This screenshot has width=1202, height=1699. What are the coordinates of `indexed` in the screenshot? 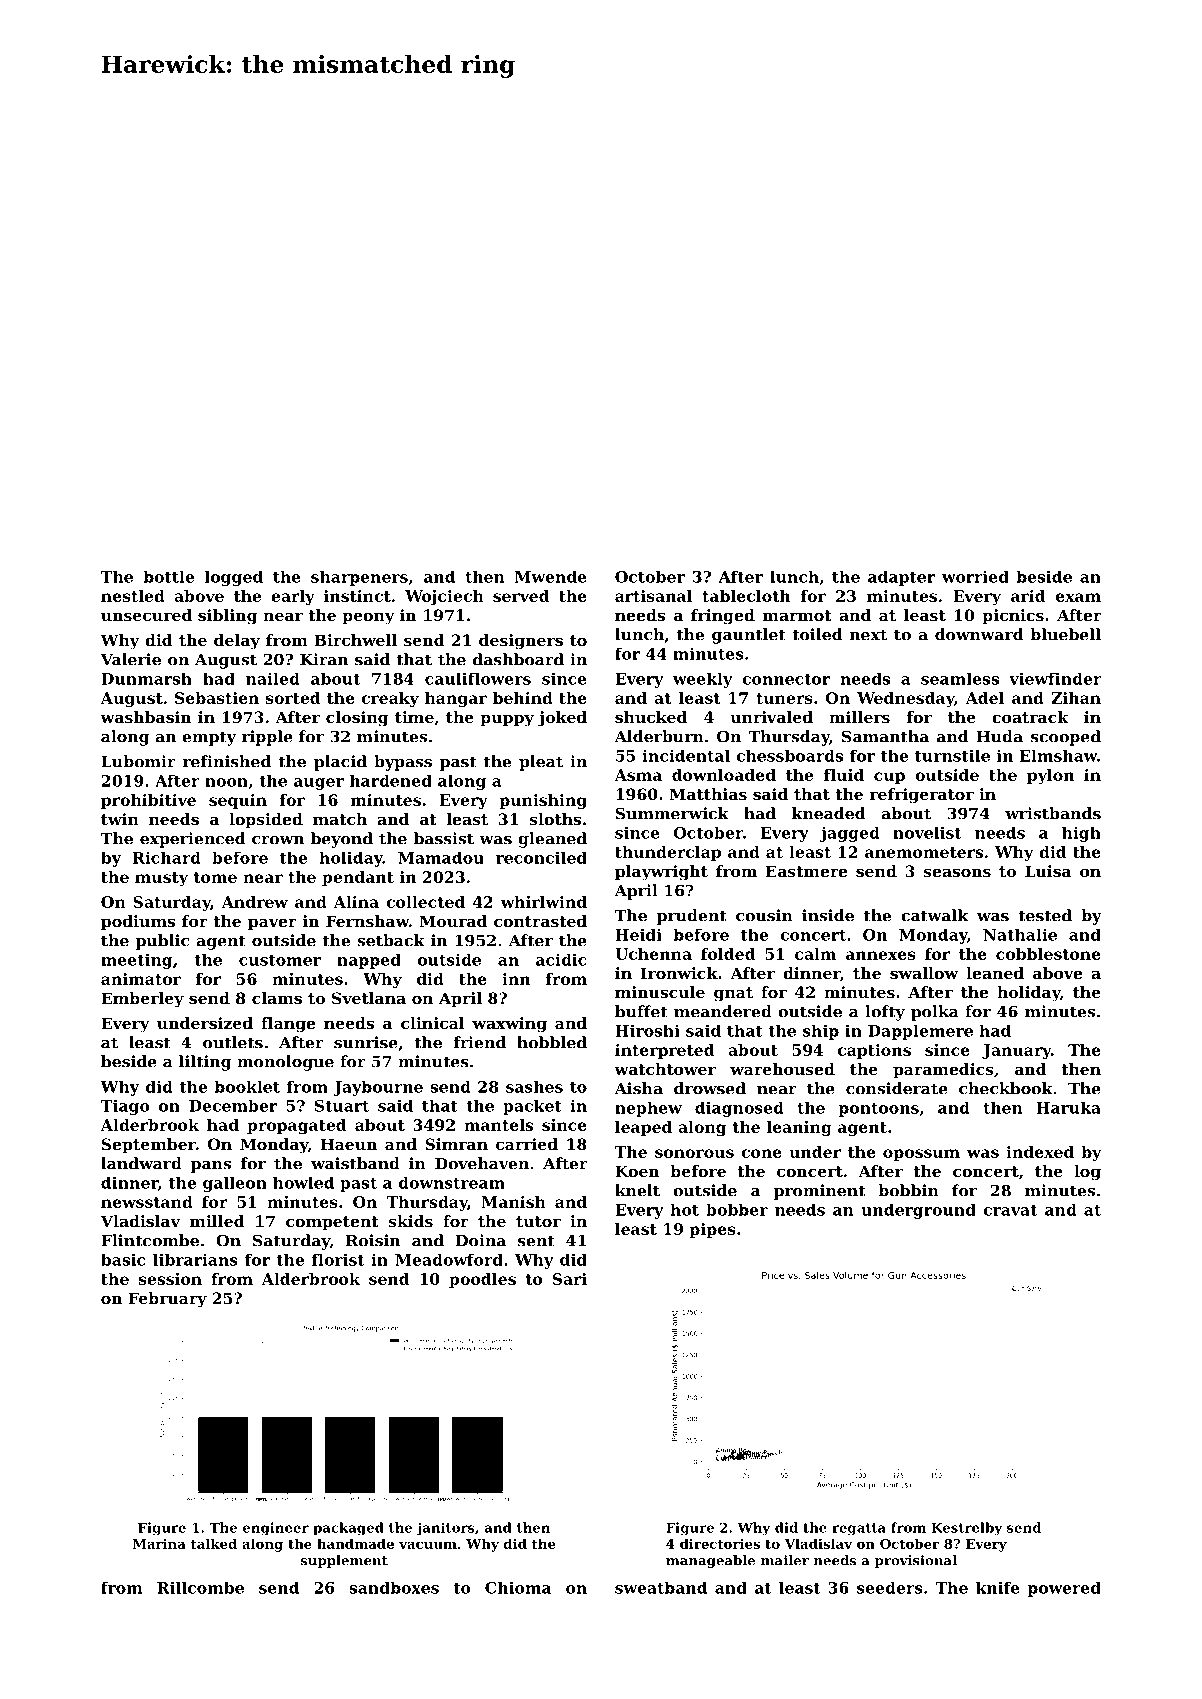 It's located at (1040, 1152).
